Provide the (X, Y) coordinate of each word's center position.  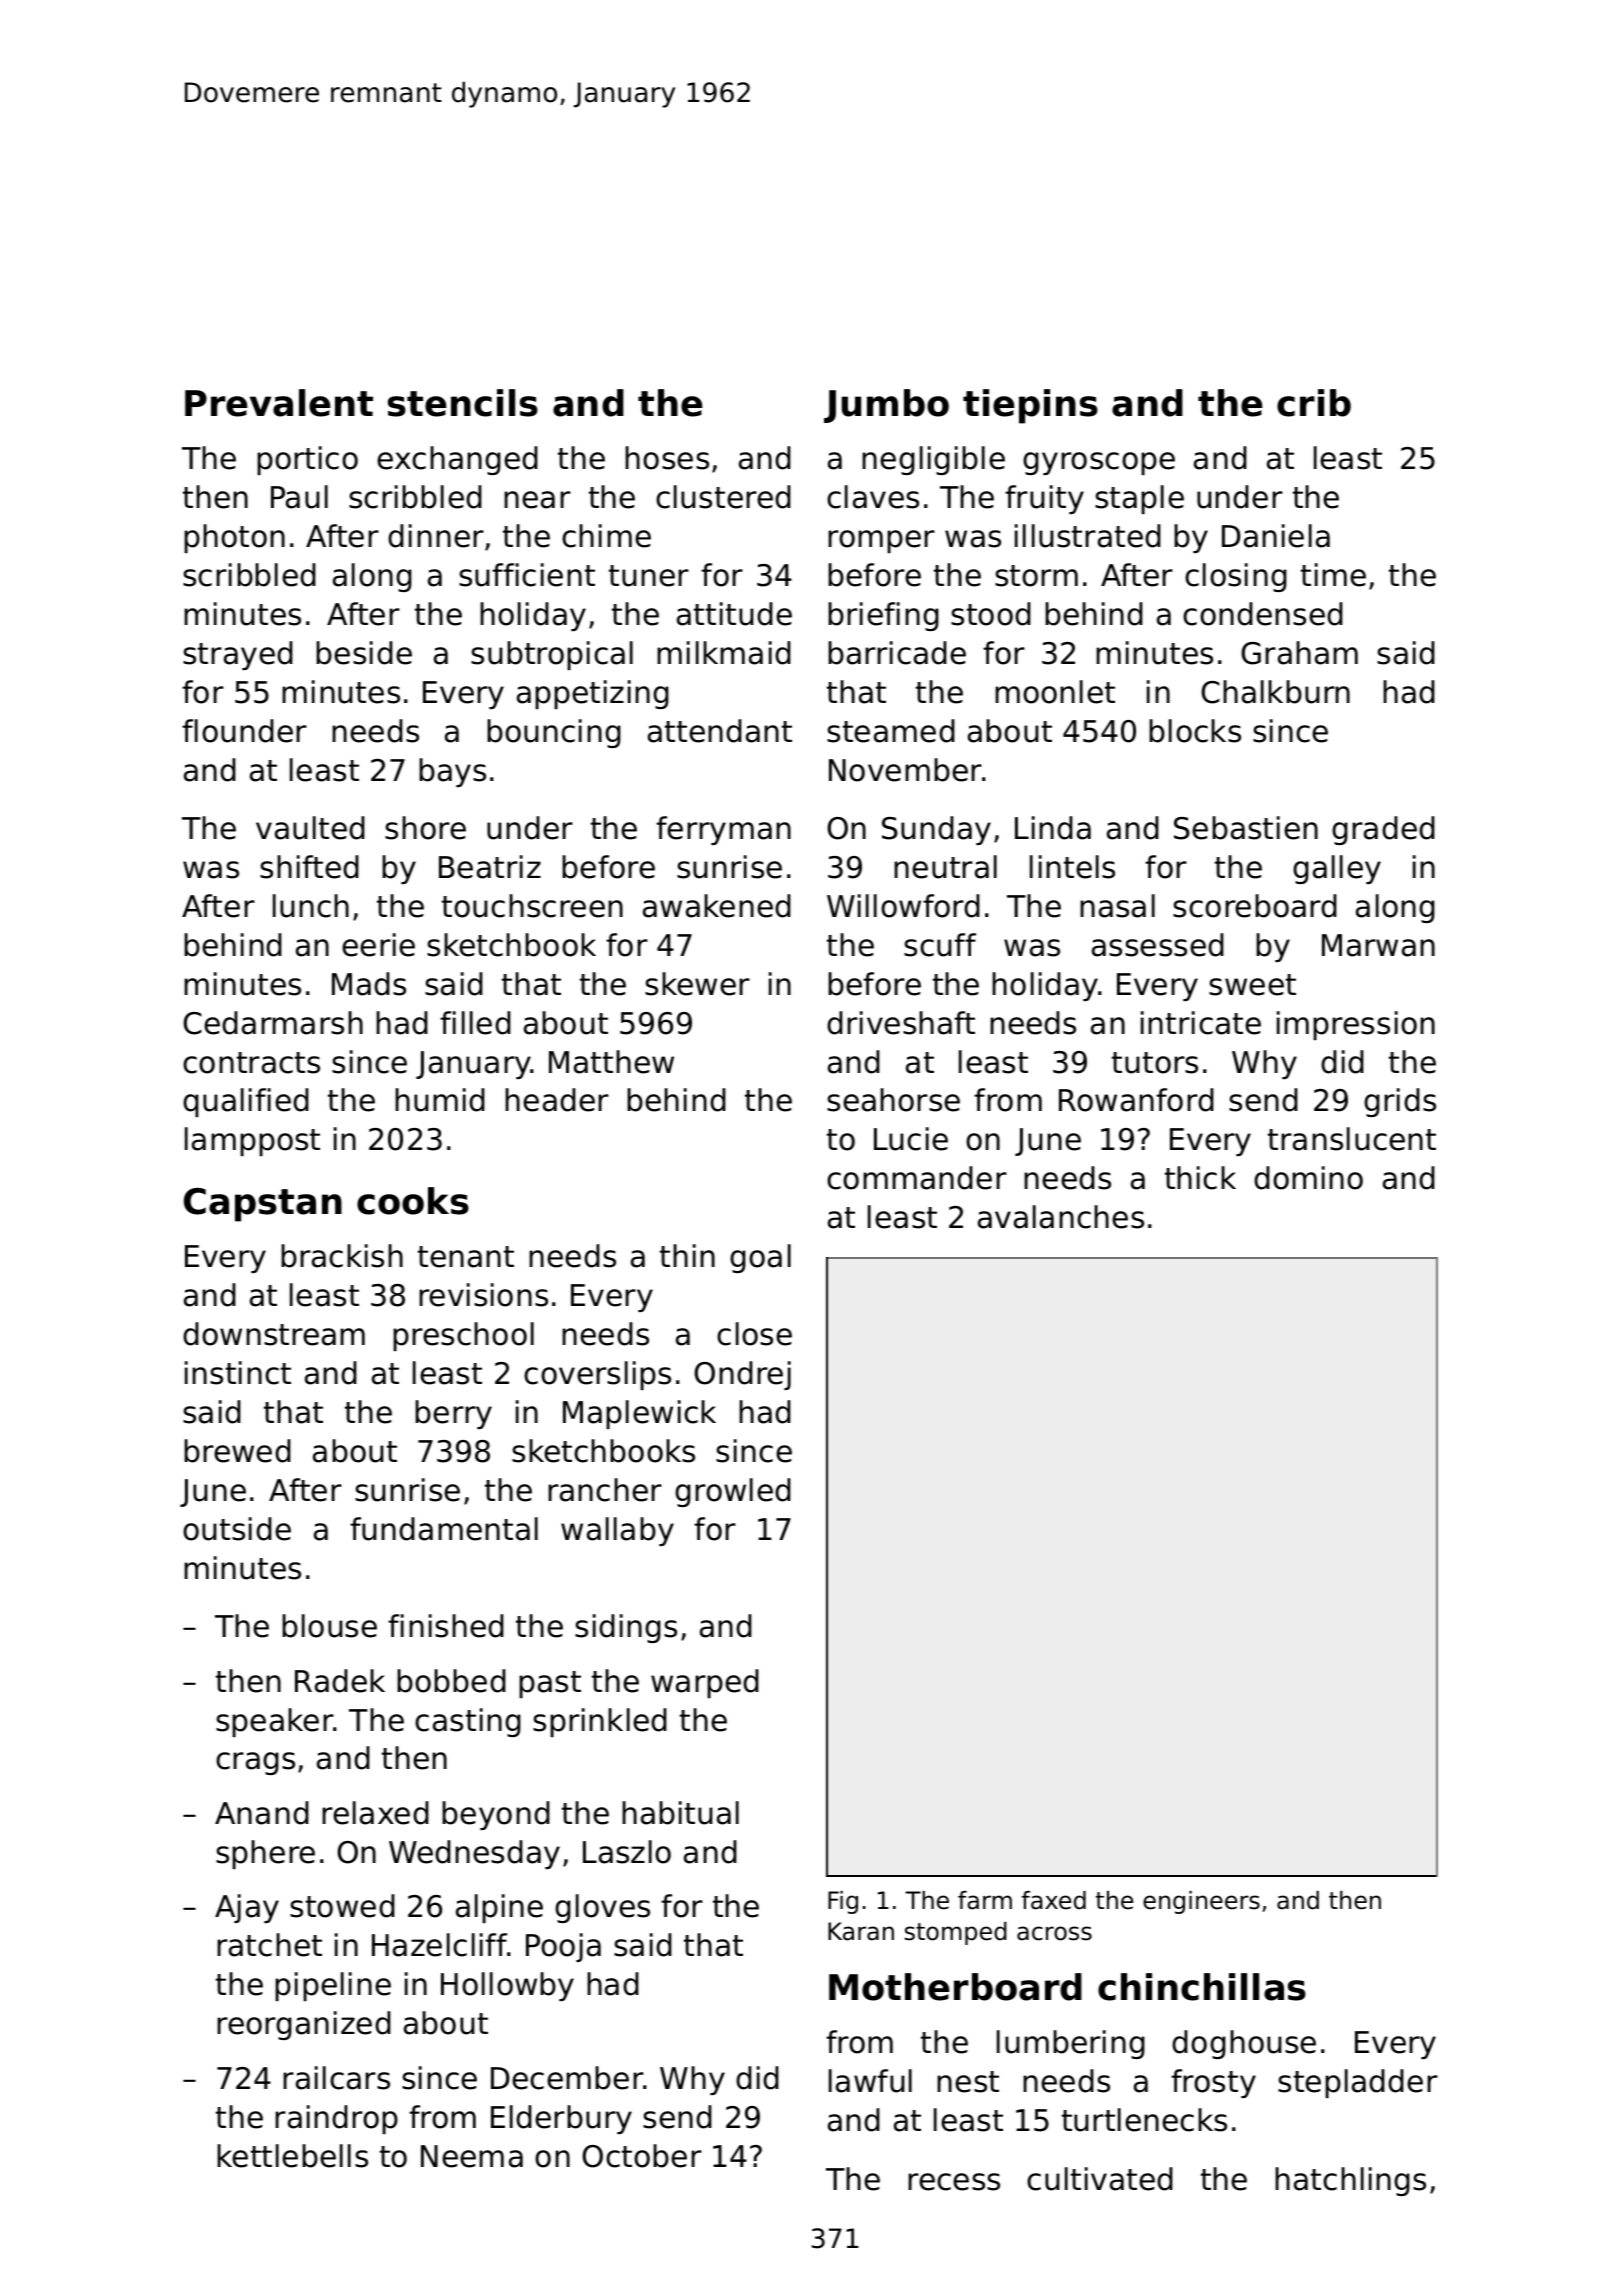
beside (364, 653)
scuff (940, 945)
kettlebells (292, 2156)
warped (705, 1683)
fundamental (444, 1529)
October (642, 2156)
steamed (891, 731)
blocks (1195, 731)
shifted (309, 867)
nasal (1117, 906)
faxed (1054, 1900)
